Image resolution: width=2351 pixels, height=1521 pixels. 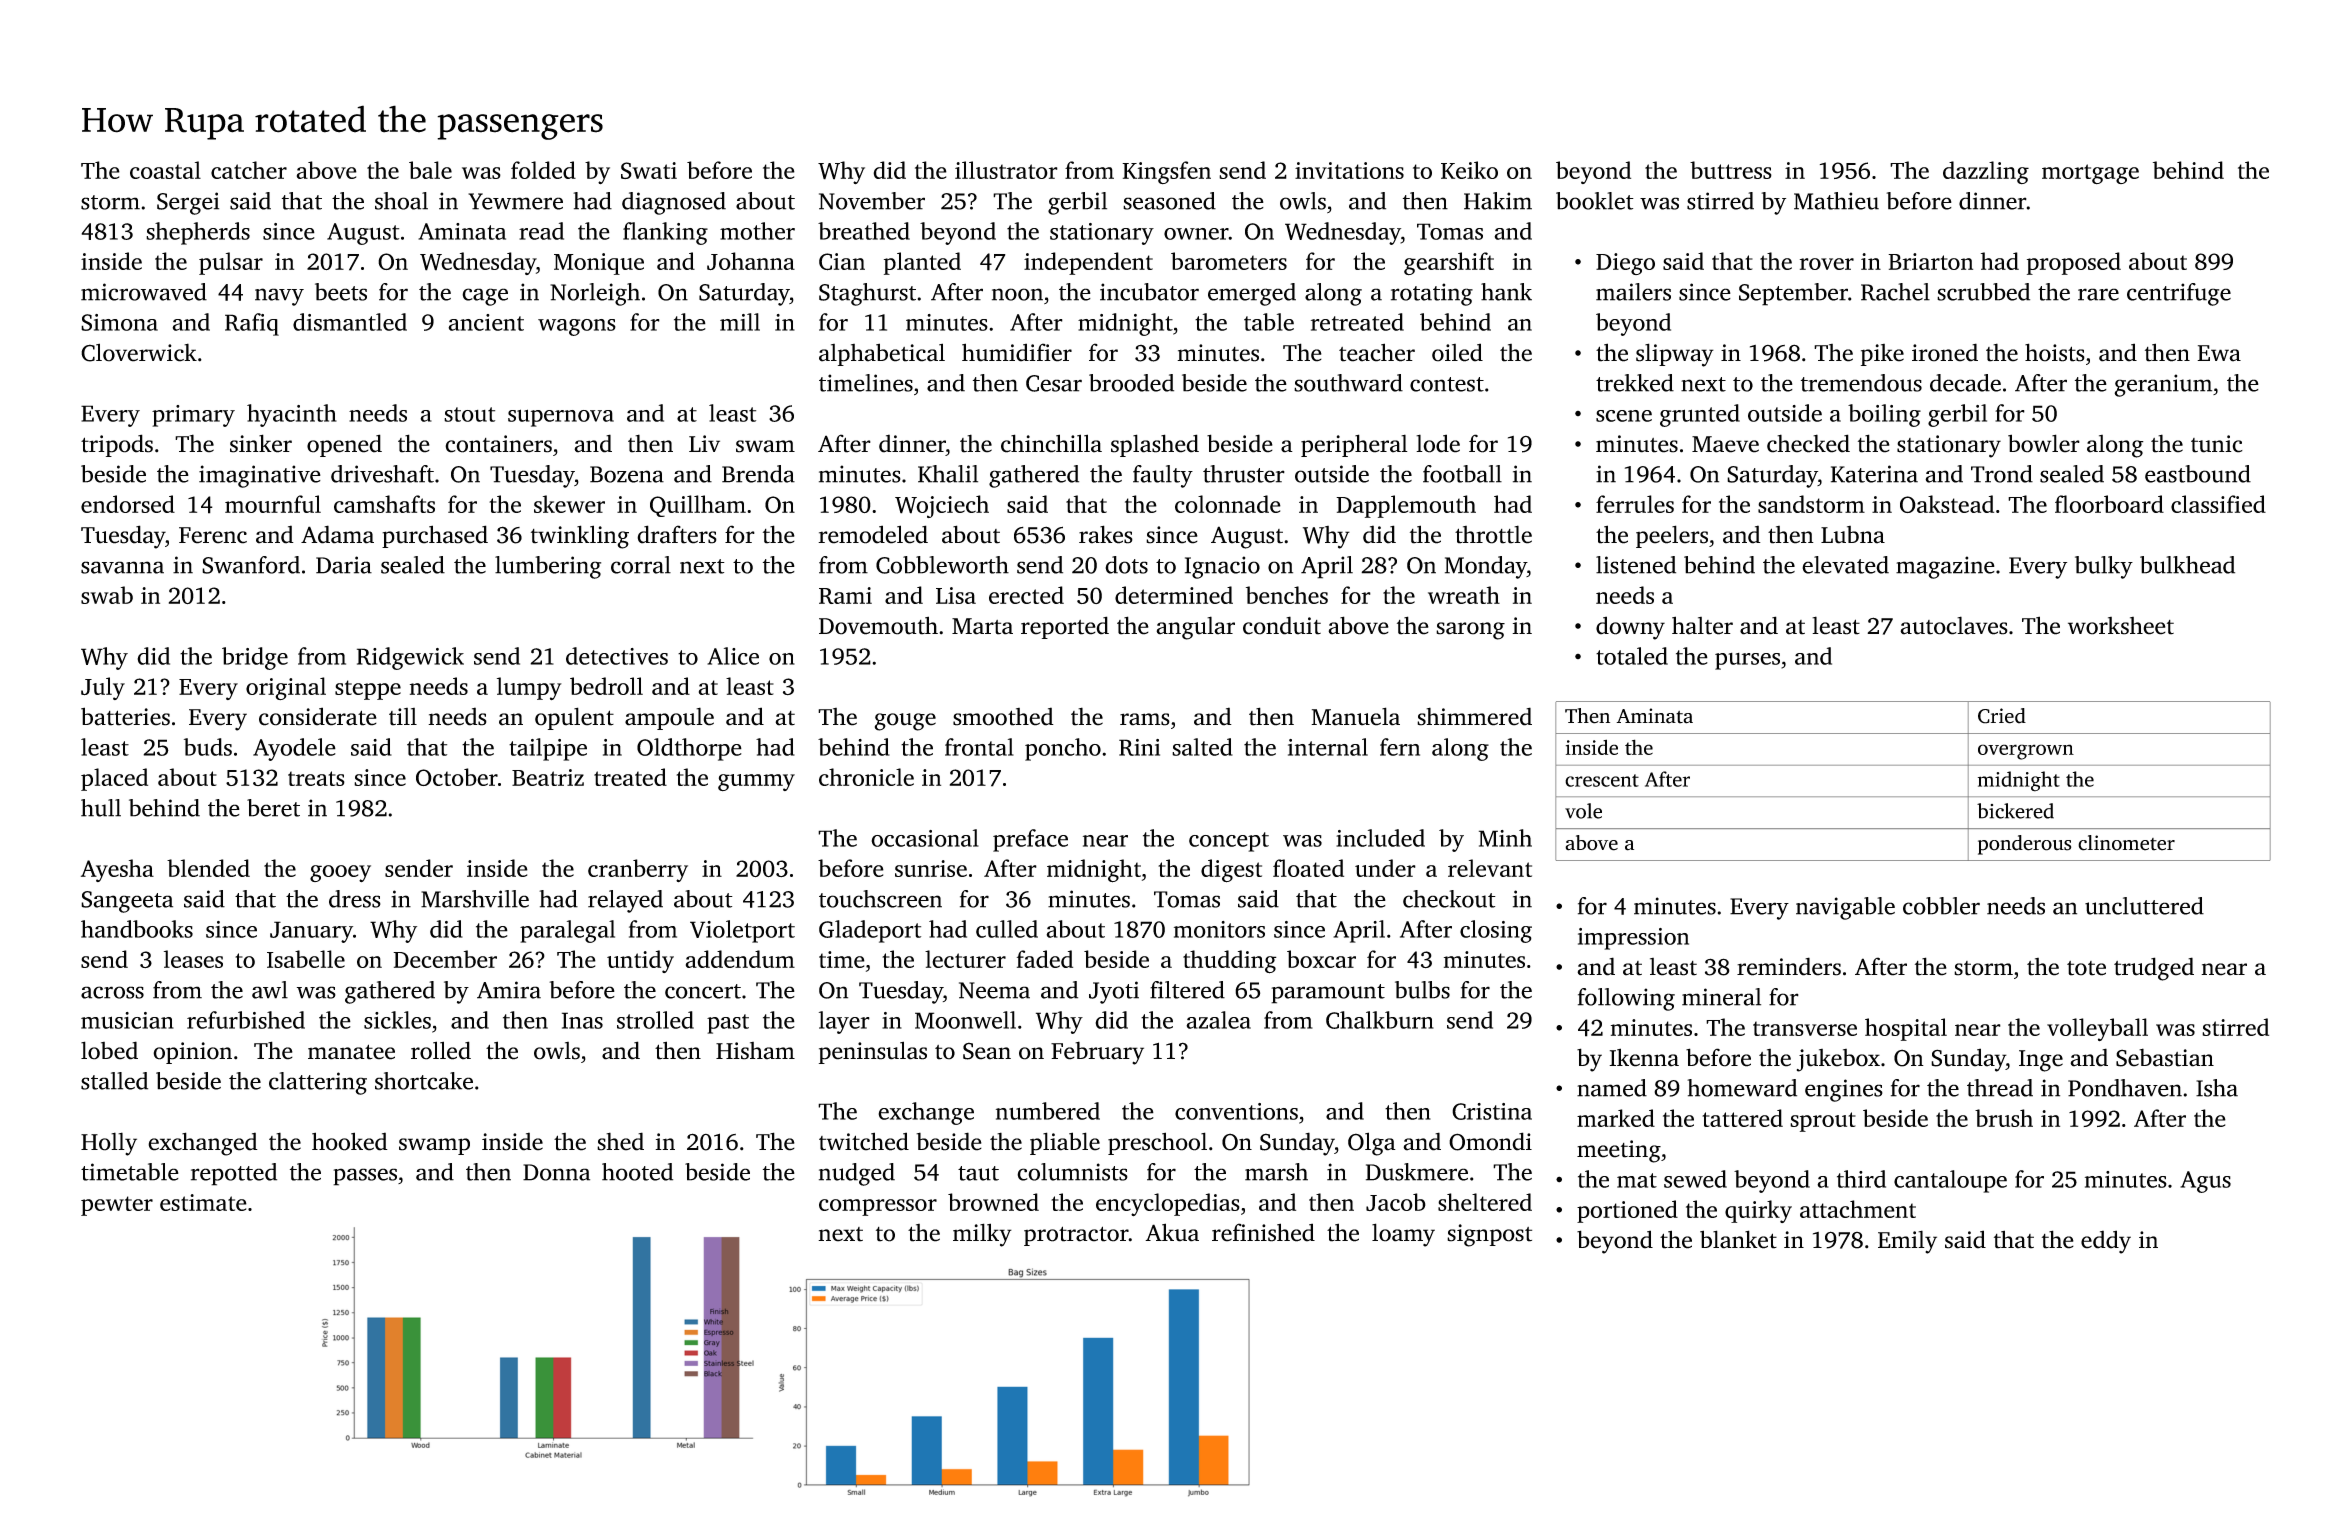 What do you see at coordinates (1229, 842) in the document?
I see `concept` at bounding box center [1229, 842].
